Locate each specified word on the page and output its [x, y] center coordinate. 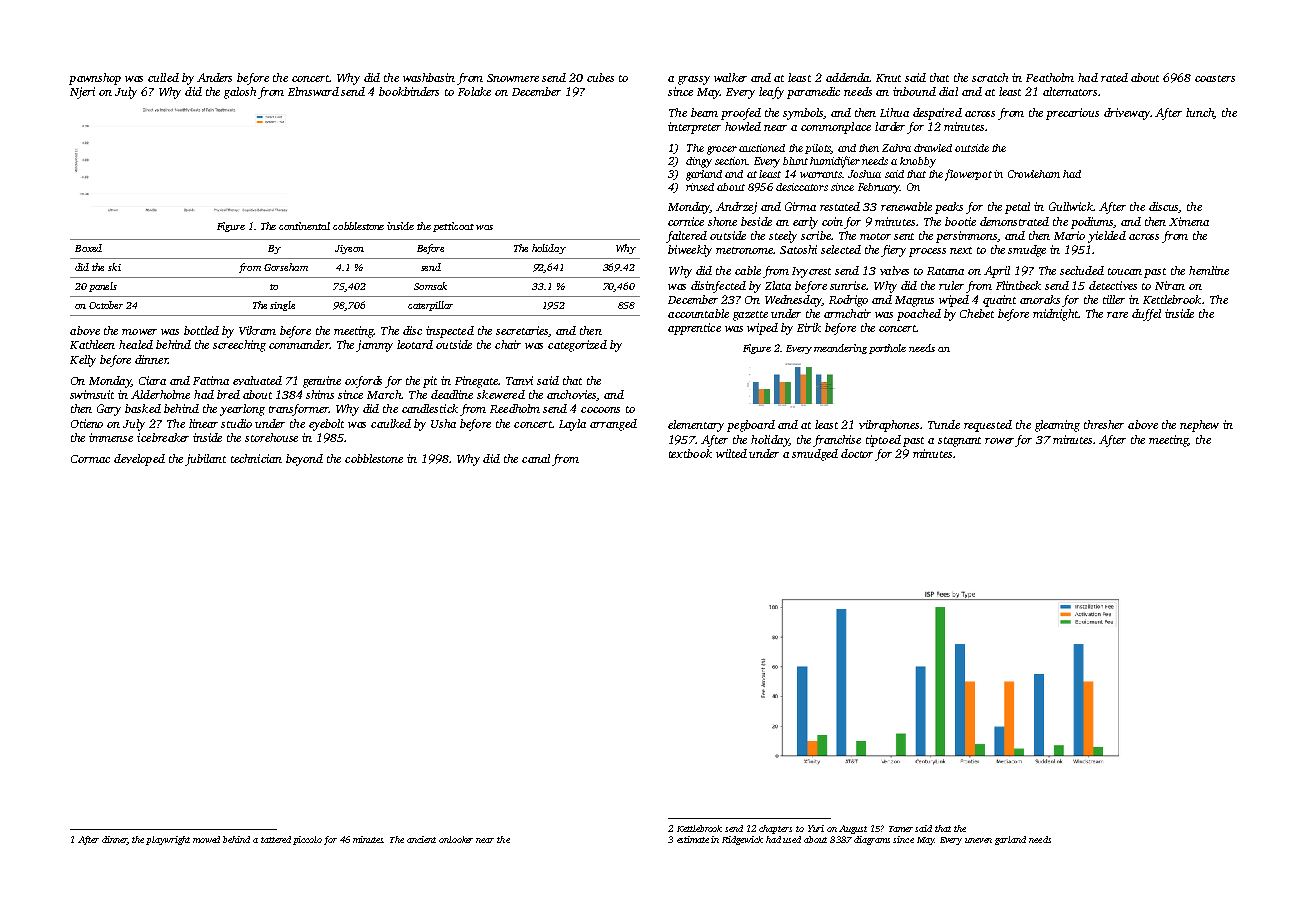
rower [999, 441]
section [731, 161]
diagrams [872, 840]
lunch [1200, 113]
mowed [206, 839]
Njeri [82, 93]
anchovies [571, 394]
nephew [1199, 426]
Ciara [152, 380]
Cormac [90, 459]
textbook [690, 453]
